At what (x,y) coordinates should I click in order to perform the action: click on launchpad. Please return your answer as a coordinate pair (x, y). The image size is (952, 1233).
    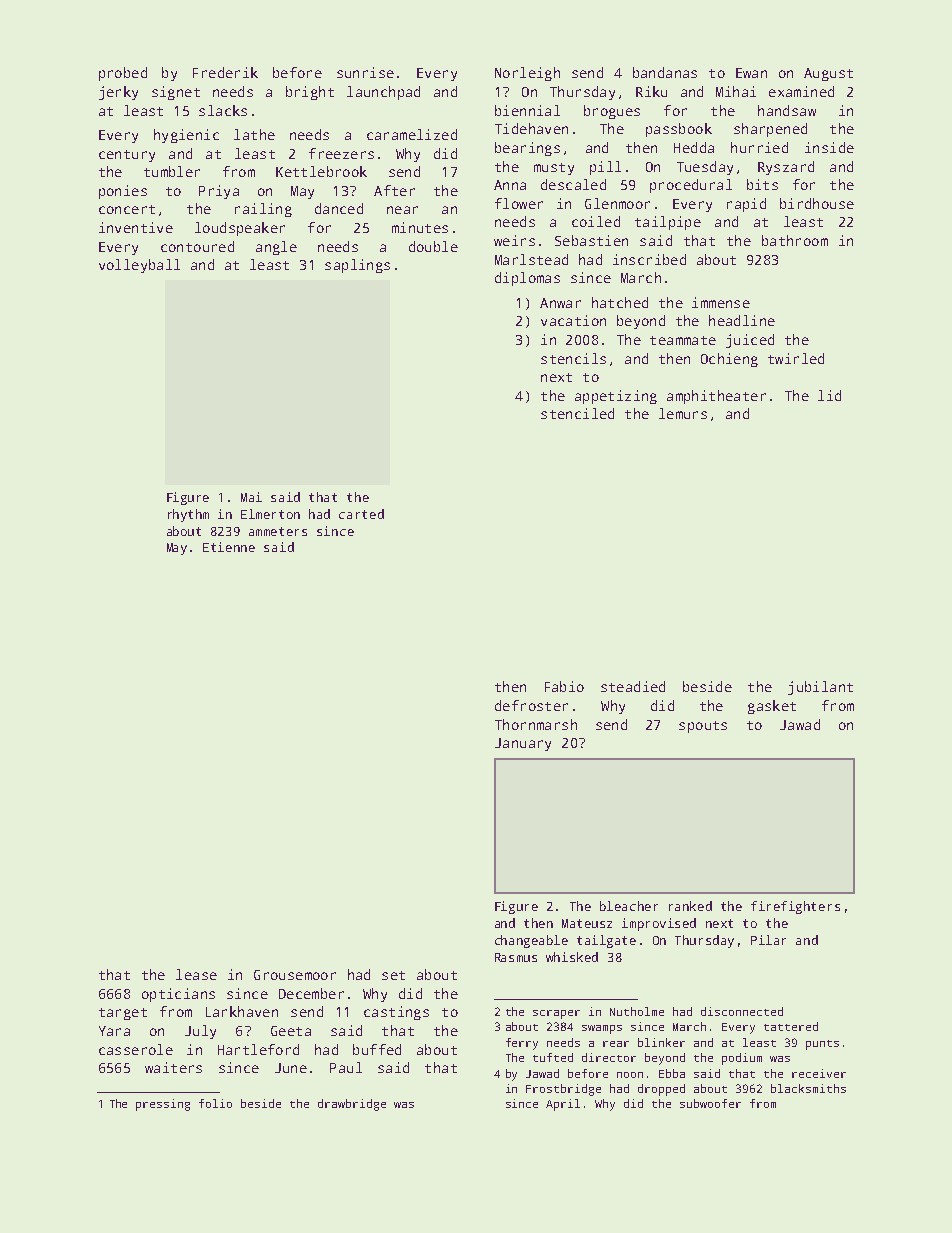
    Looking at the image, I should click on (383, 93).
